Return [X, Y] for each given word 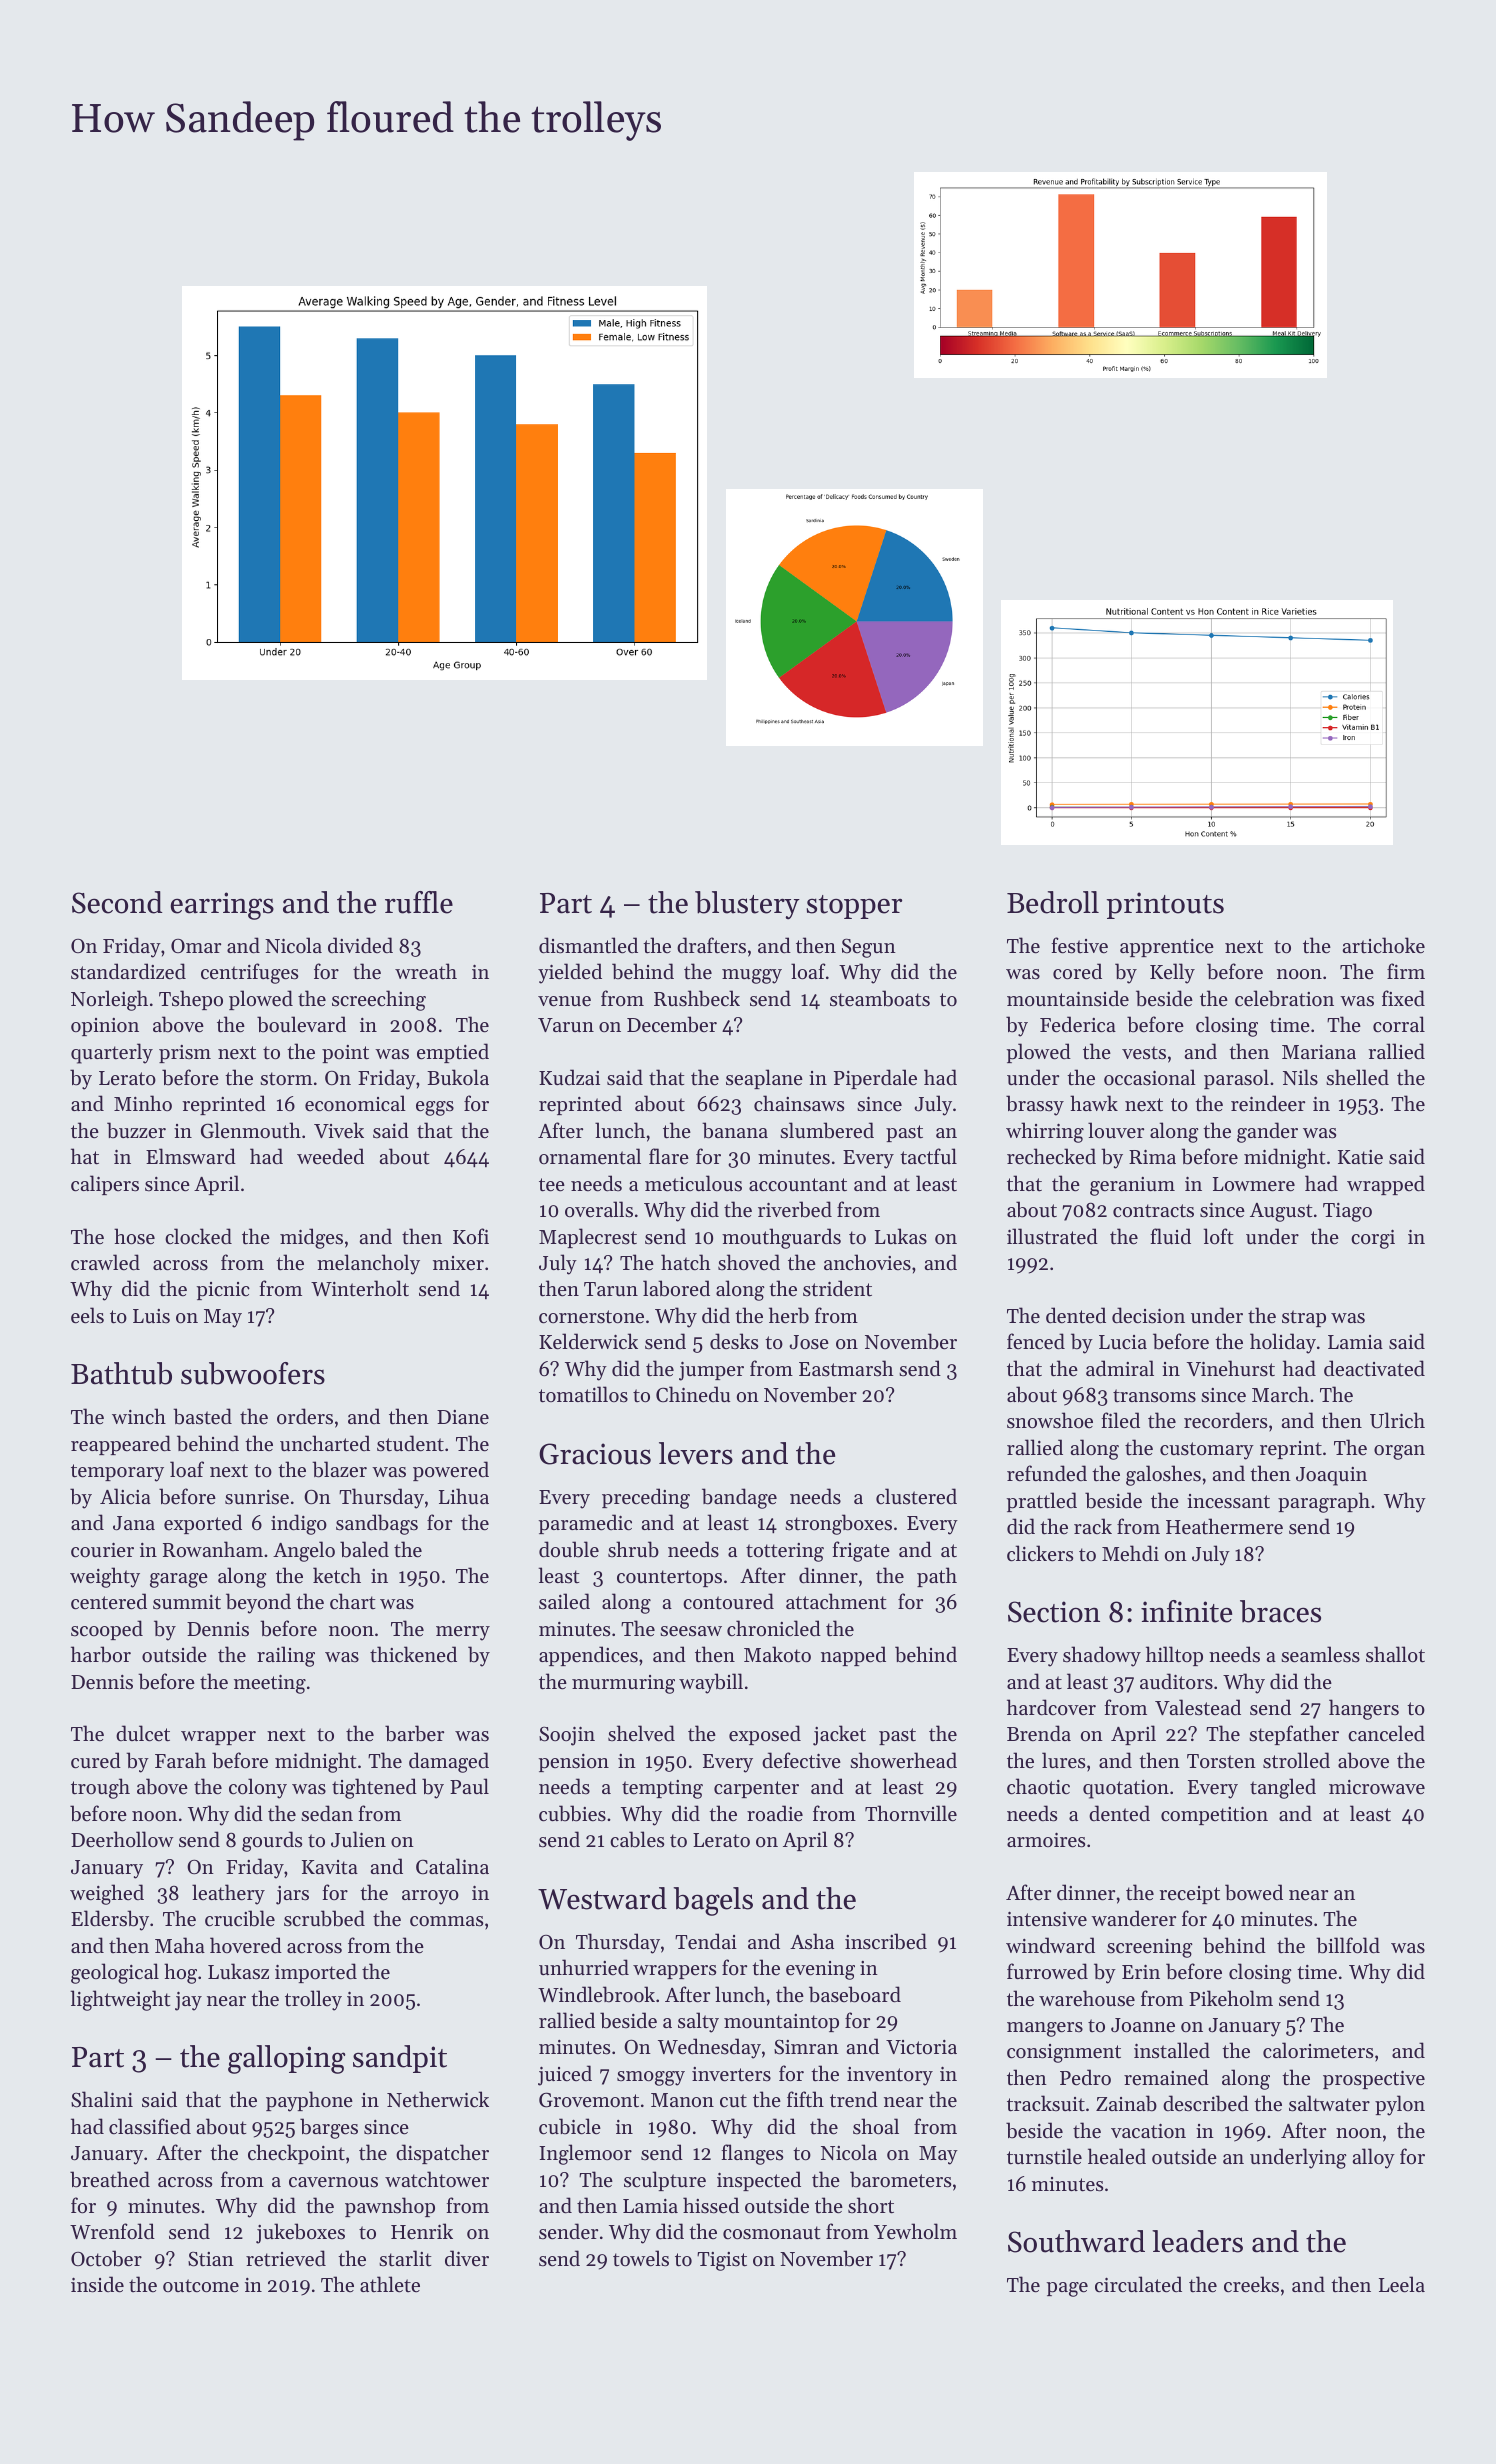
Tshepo [191, 1000]
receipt [1189, 1895]
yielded [570, 973]
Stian [211, 2259]
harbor [101, 1654]
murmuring [623, 1684]
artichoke [1384, 945]
